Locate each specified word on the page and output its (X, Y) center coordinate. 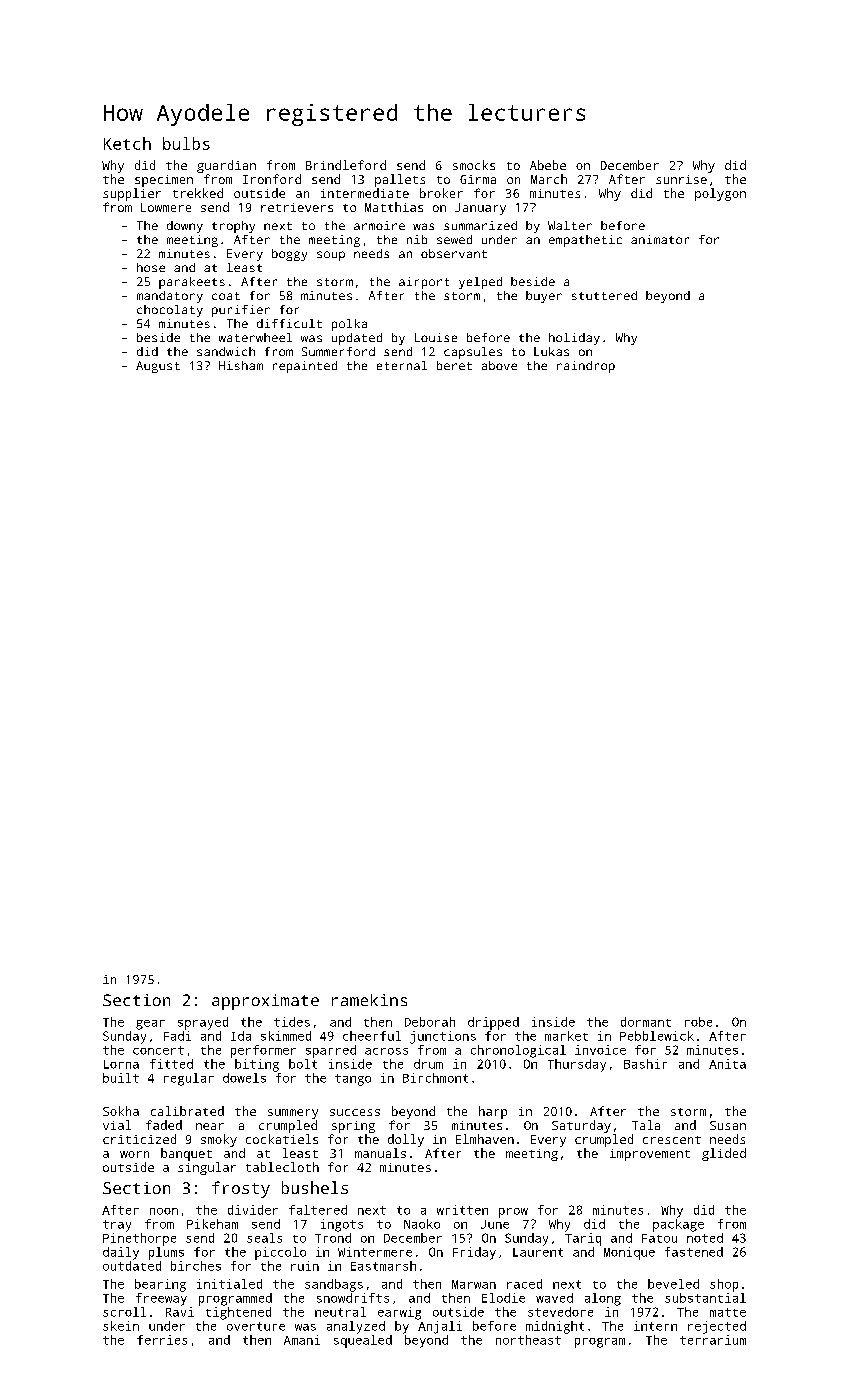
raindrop (586, 367)
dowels (244, 1078)
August (158, 367)
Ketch (127, 143)
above (499, 365)
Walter (570, 225)
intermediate (365, 193)
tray (117, 1226)
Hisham (241, 365)
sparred (331, 1051)
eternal (402, 365)
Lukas (551, 351)
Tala (646, 1125)
